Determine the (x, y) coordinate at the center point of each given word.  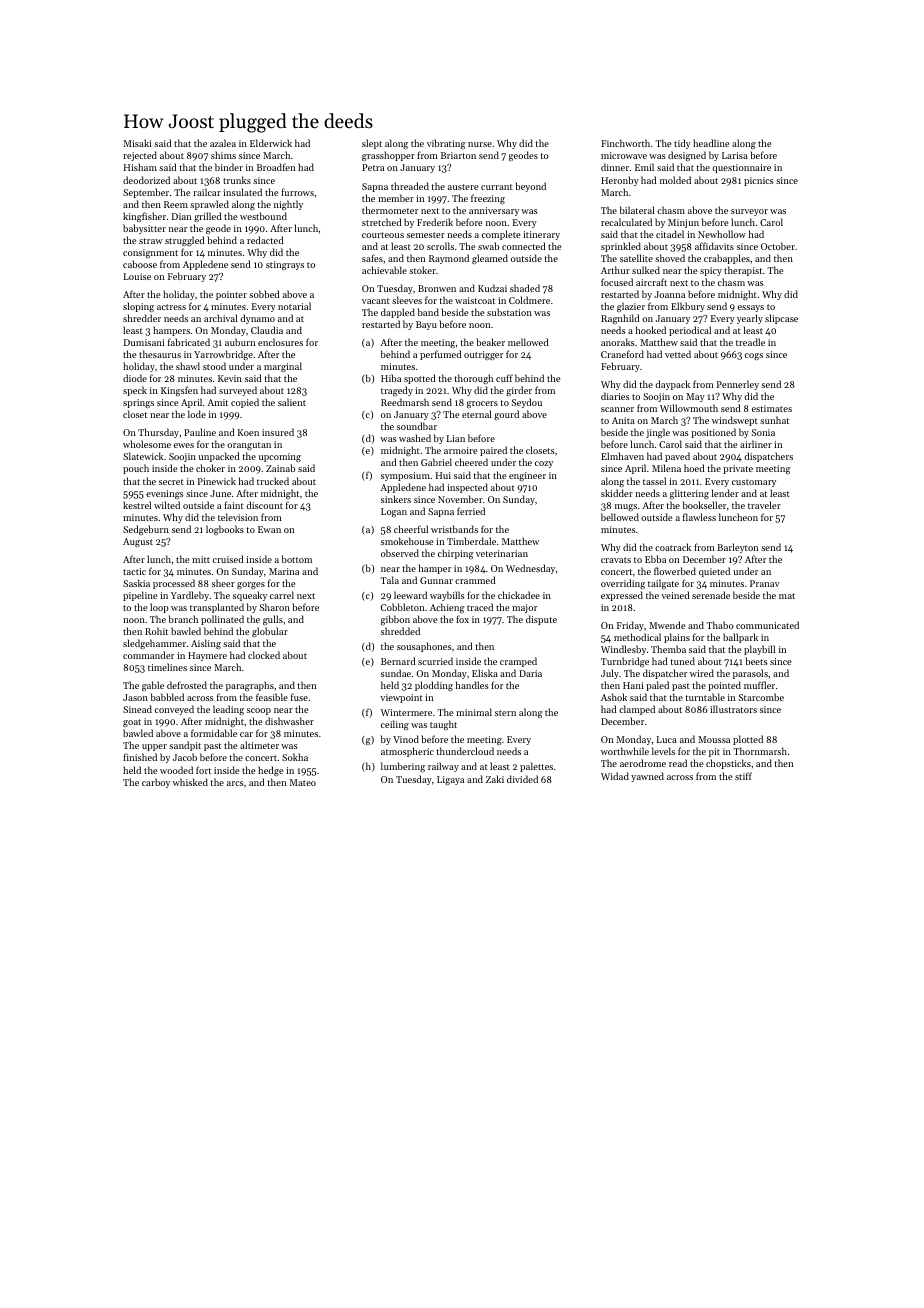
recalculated (626, 222)
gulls (273, 620)
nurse (480, 144)
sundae (396, 673)
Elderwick (271, 143)
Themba (668, 649)
